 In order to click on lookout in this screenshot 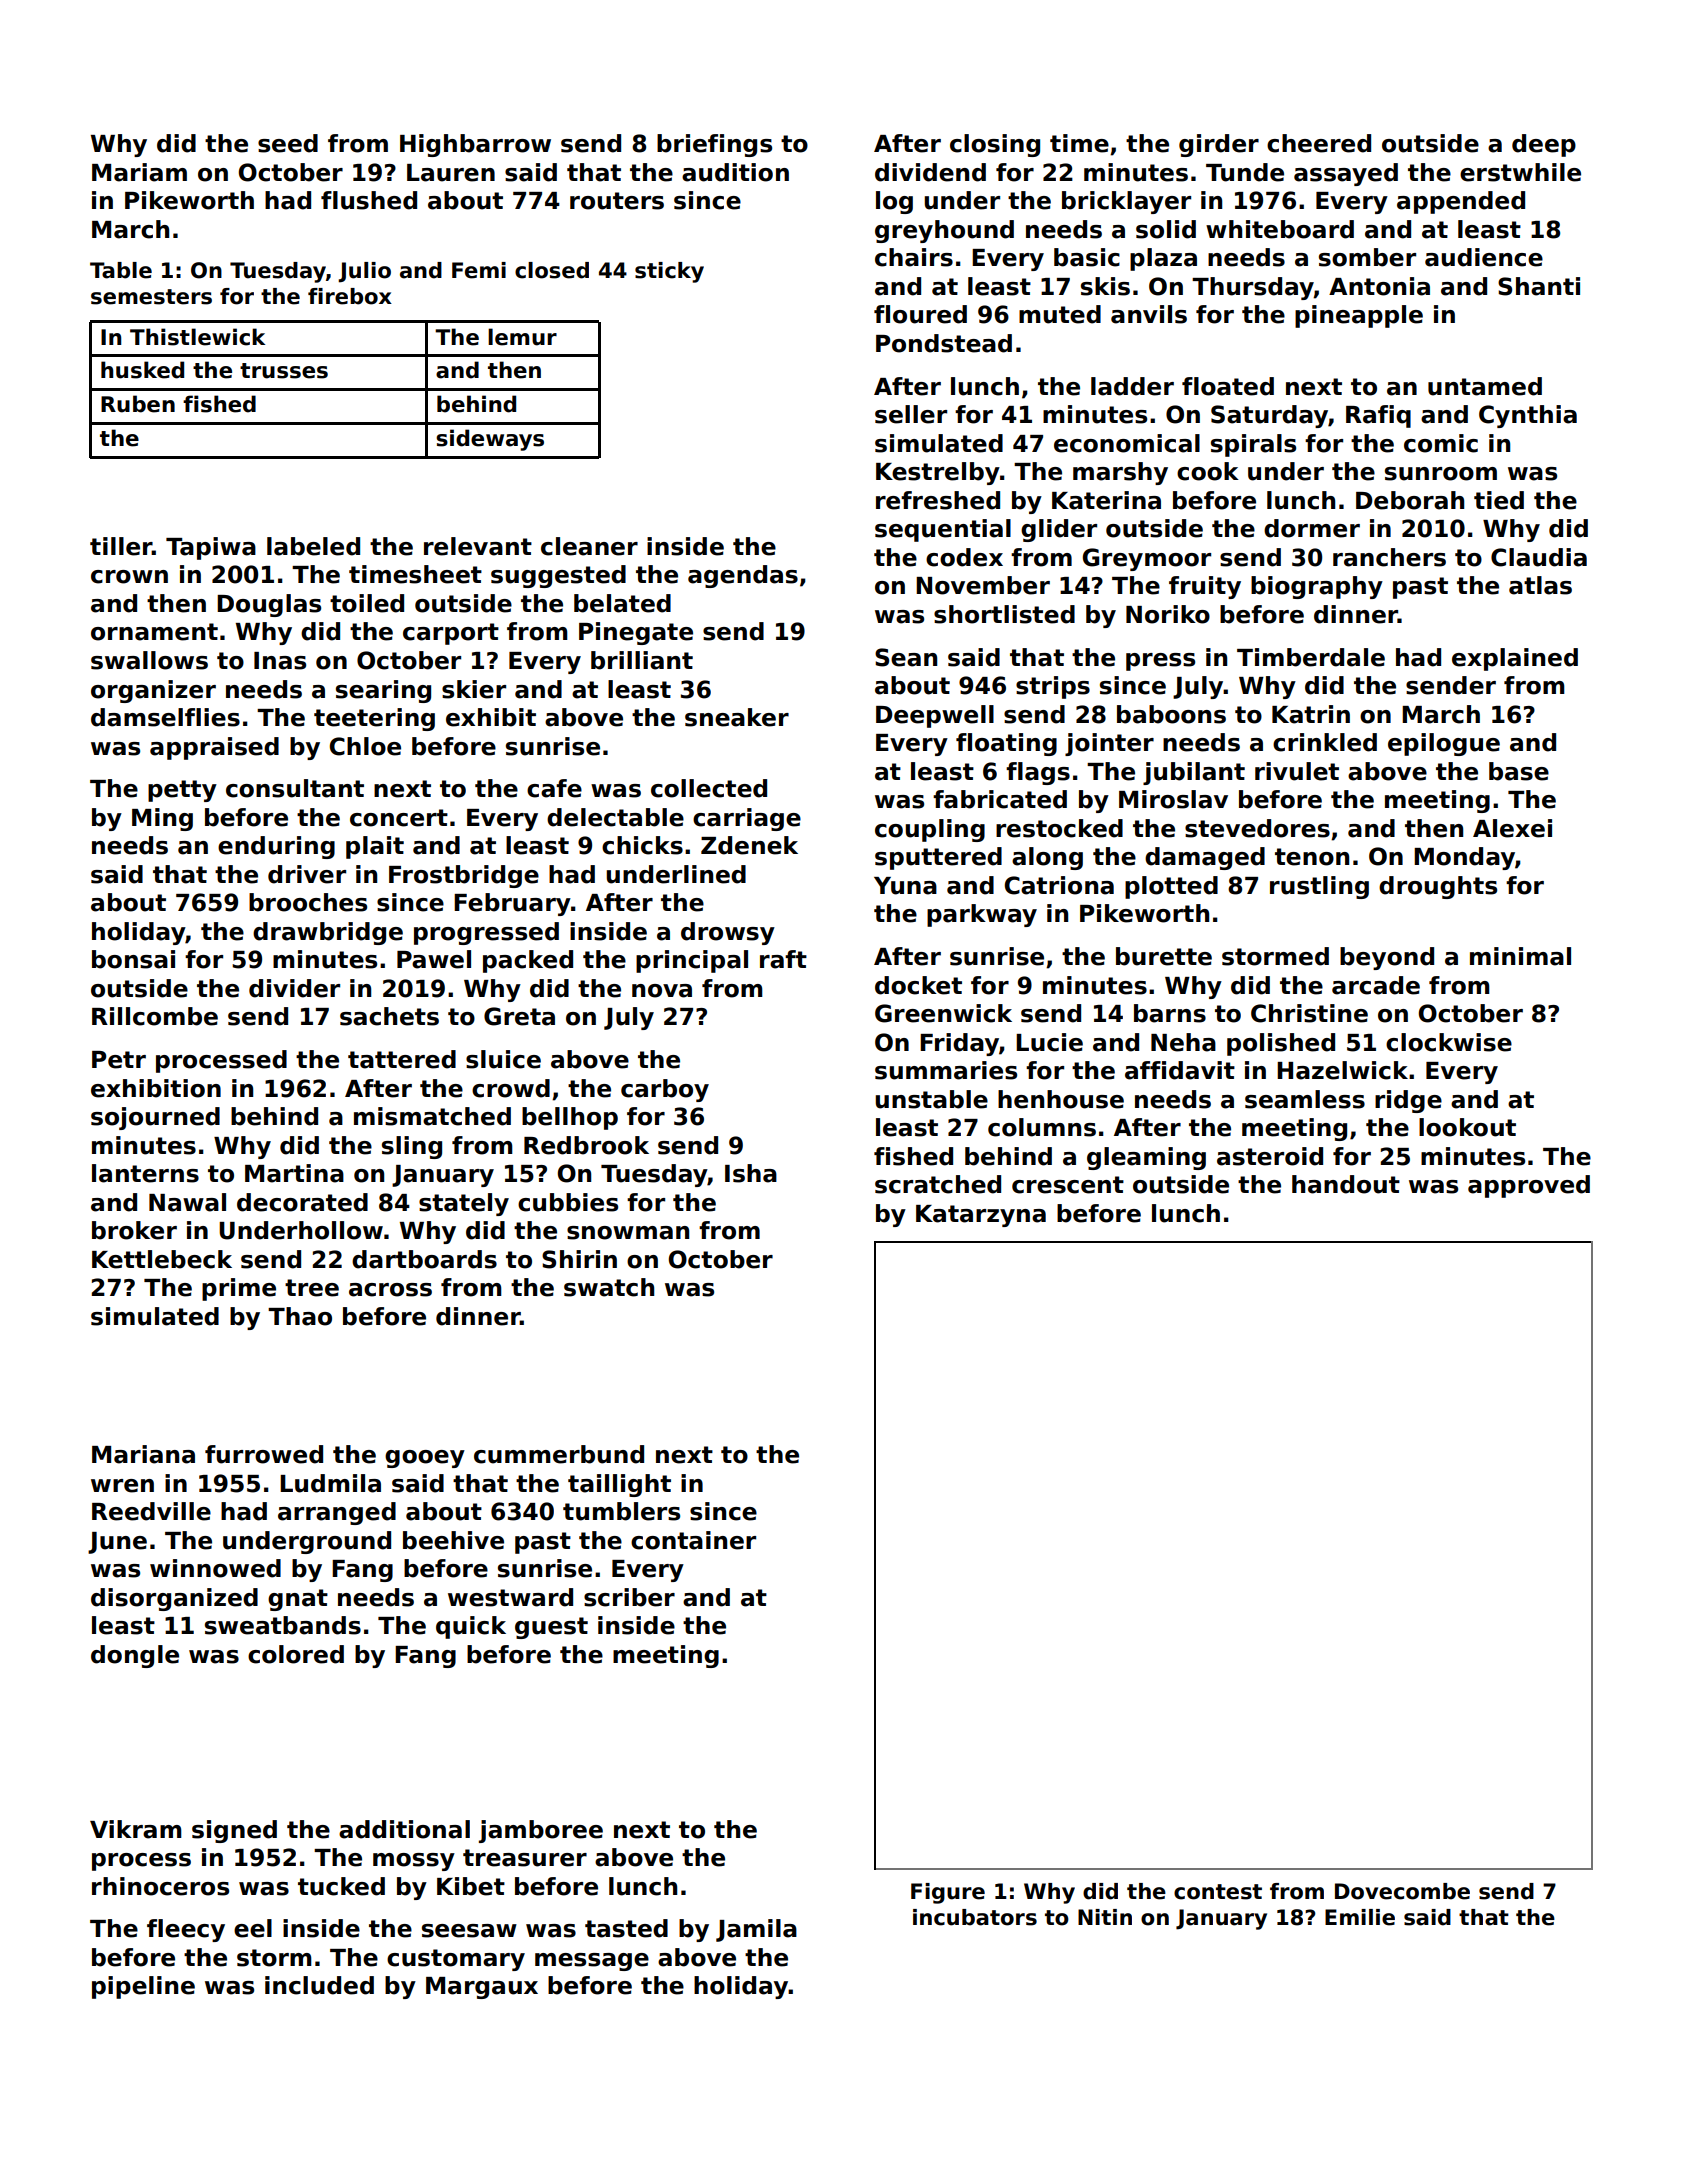, I will do `click(1467, 1127)`.
